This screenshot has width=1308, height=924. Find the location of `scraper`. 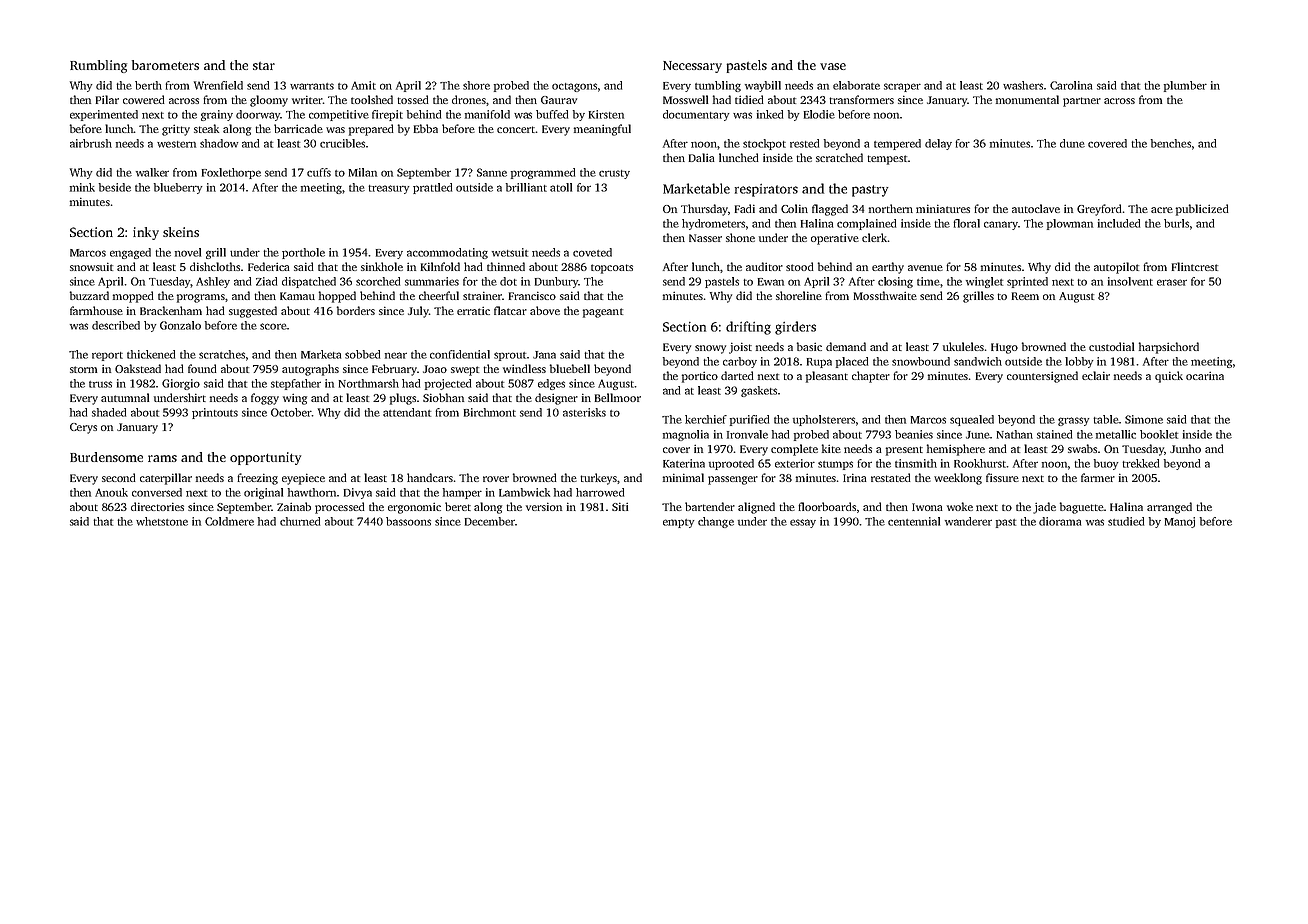

scraper is located at coordinates (902, 87).
